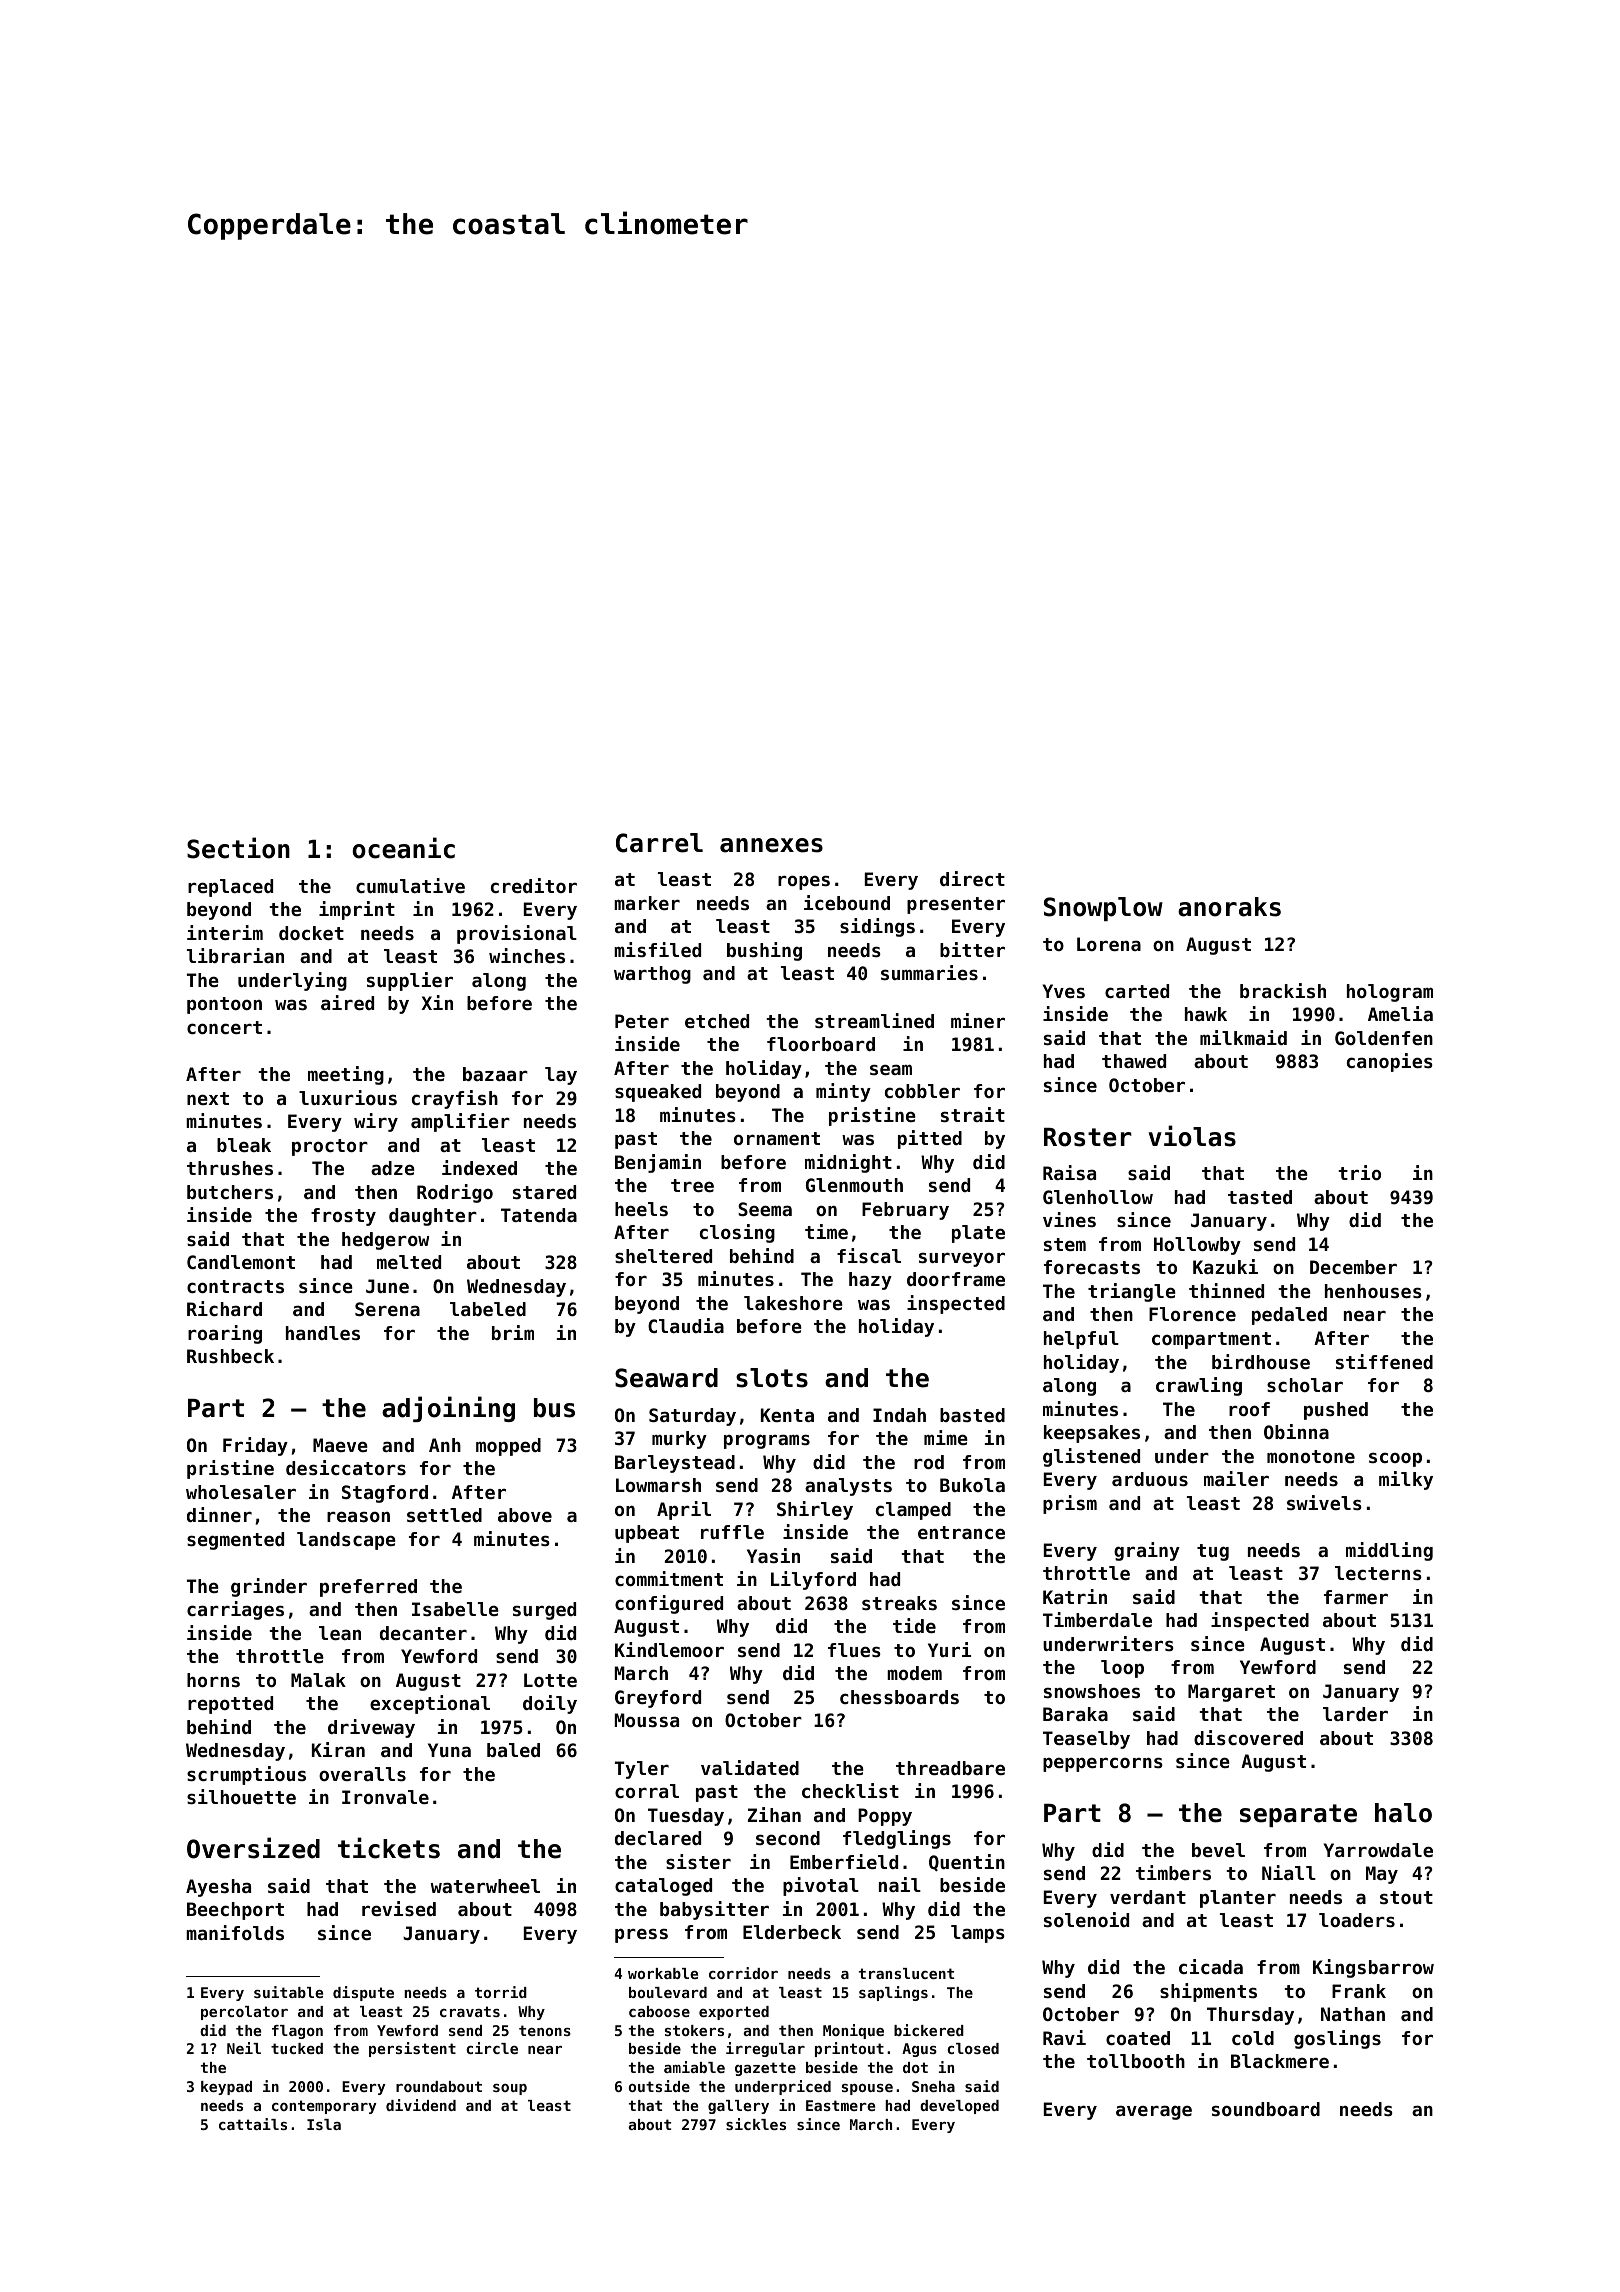 The image size is (1620, 2292). I want to click on farmer, so click(1356, 1597).
